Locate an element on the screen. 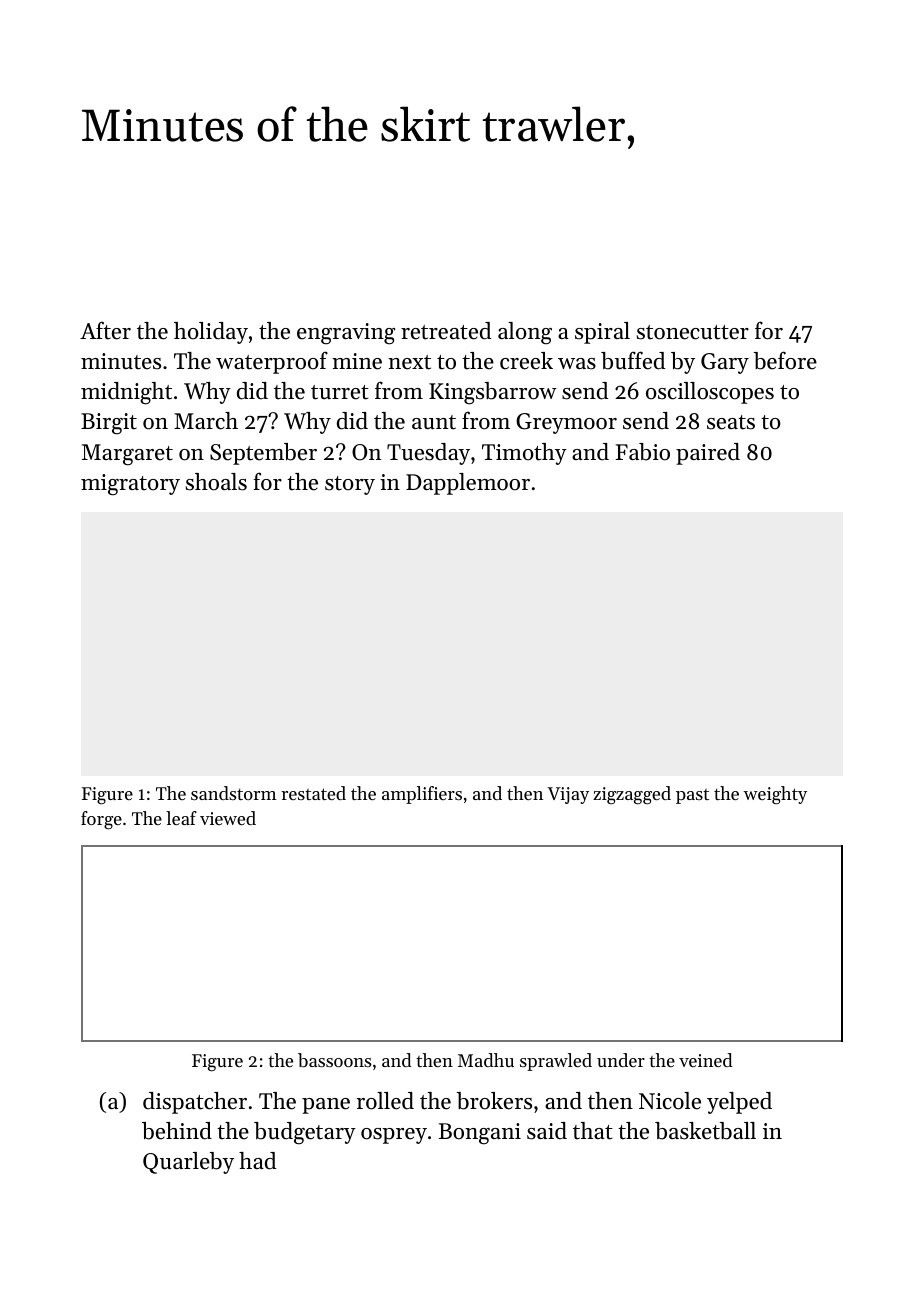 This screenshot has height=1311, width=924. dispatcher is located at coordinates (195, 1103).
